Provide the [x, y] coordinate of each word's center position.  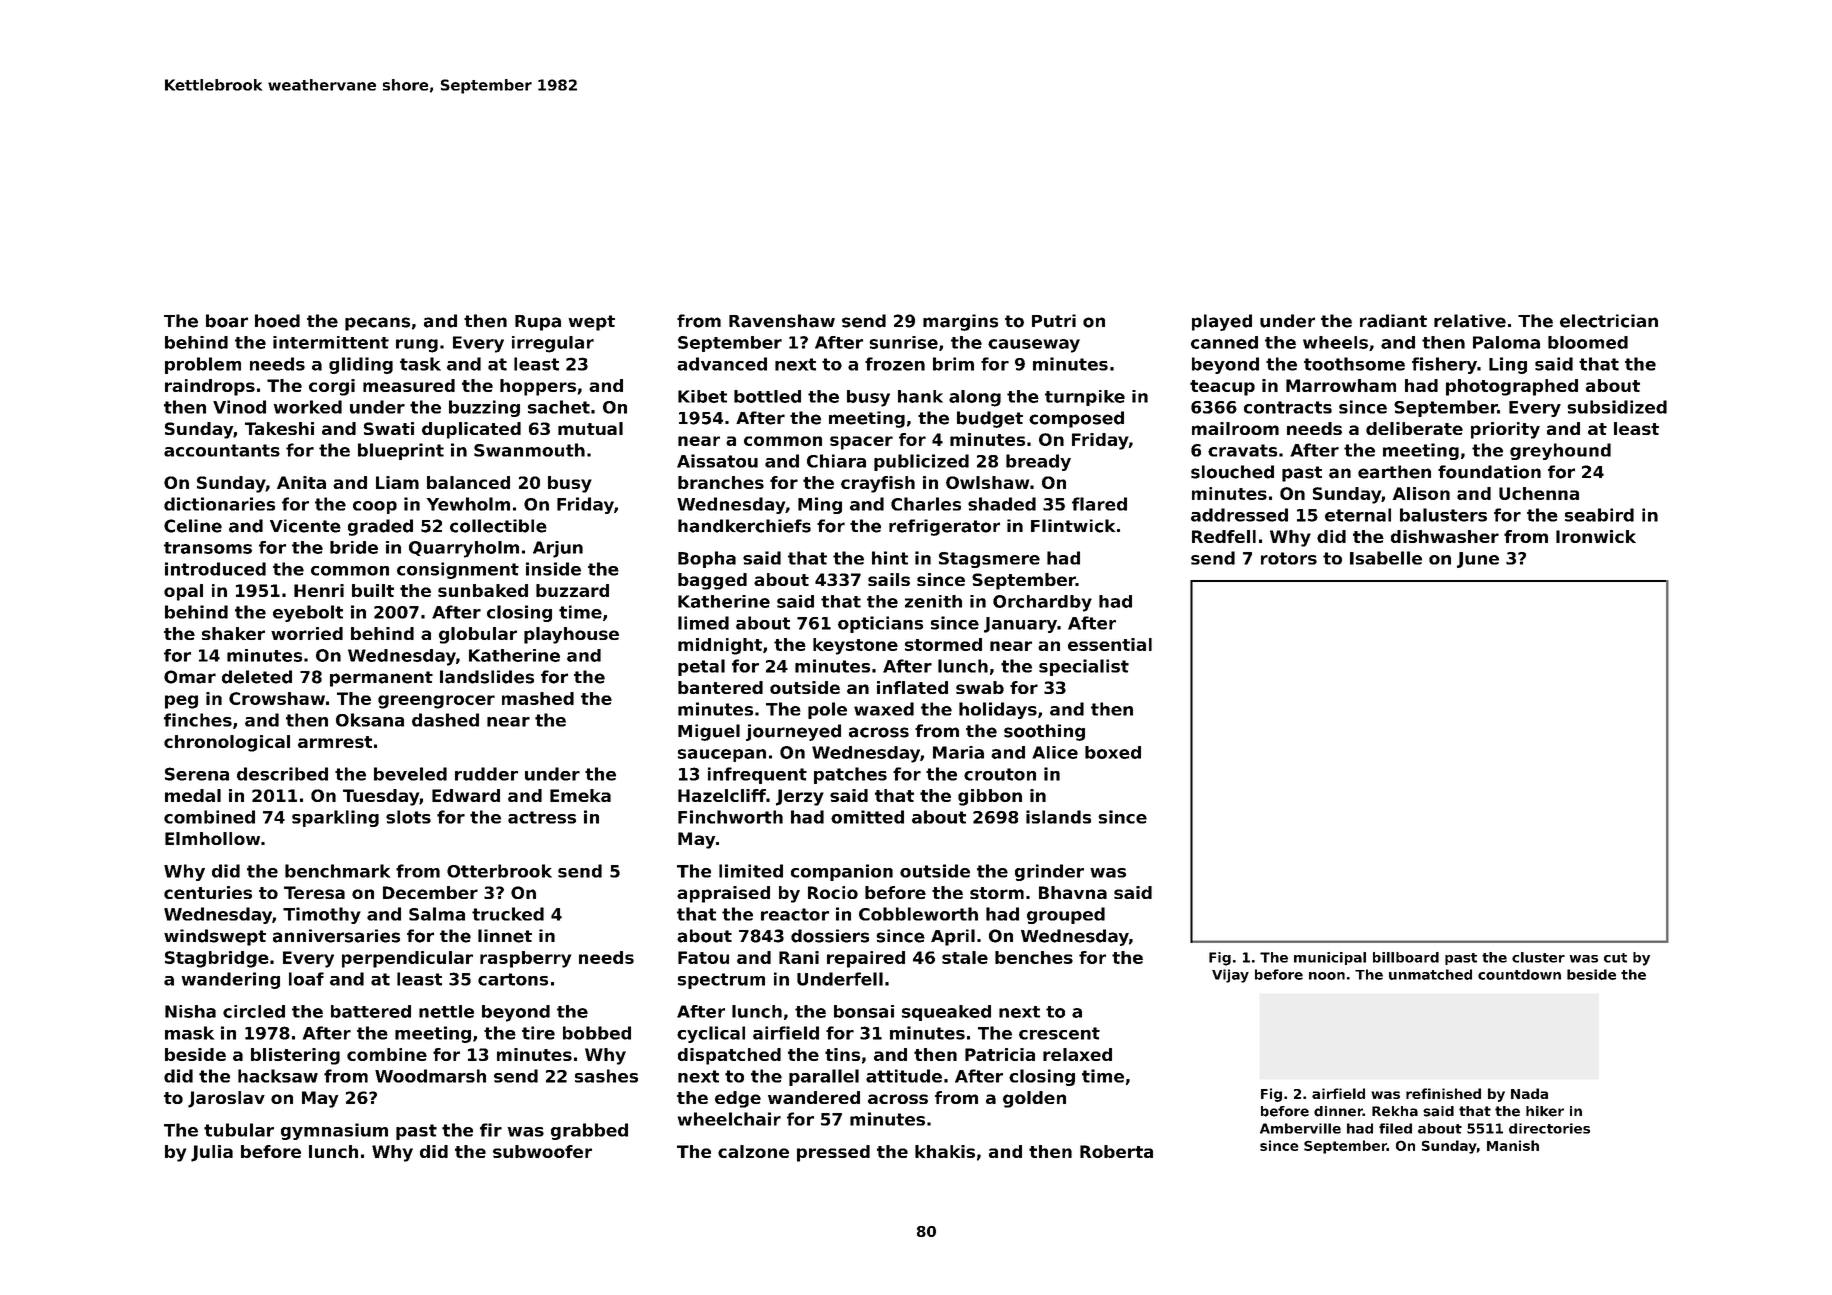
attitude [904, 1076]
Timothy [322, 915]
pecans [377, 324]
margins [960, 322]
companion [842, 872]
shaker [233, 633]
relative [1470, 321]
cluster [1538, 957]
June [1478, 560]
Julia [212, 1153]
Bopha [707, 559]
